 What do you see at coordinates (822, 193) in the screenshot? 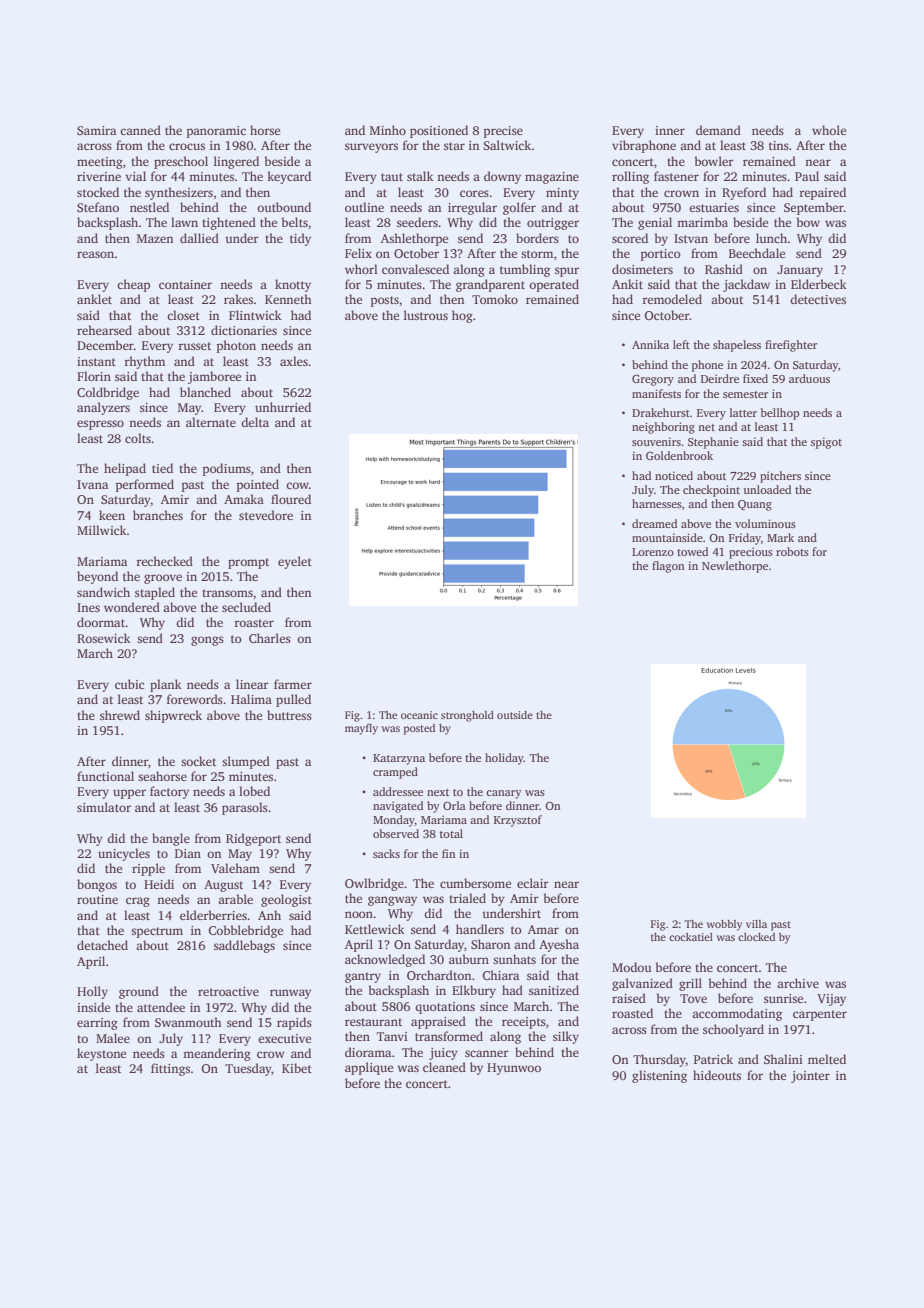
I see `repaired` at bounding box center [822, 193].
